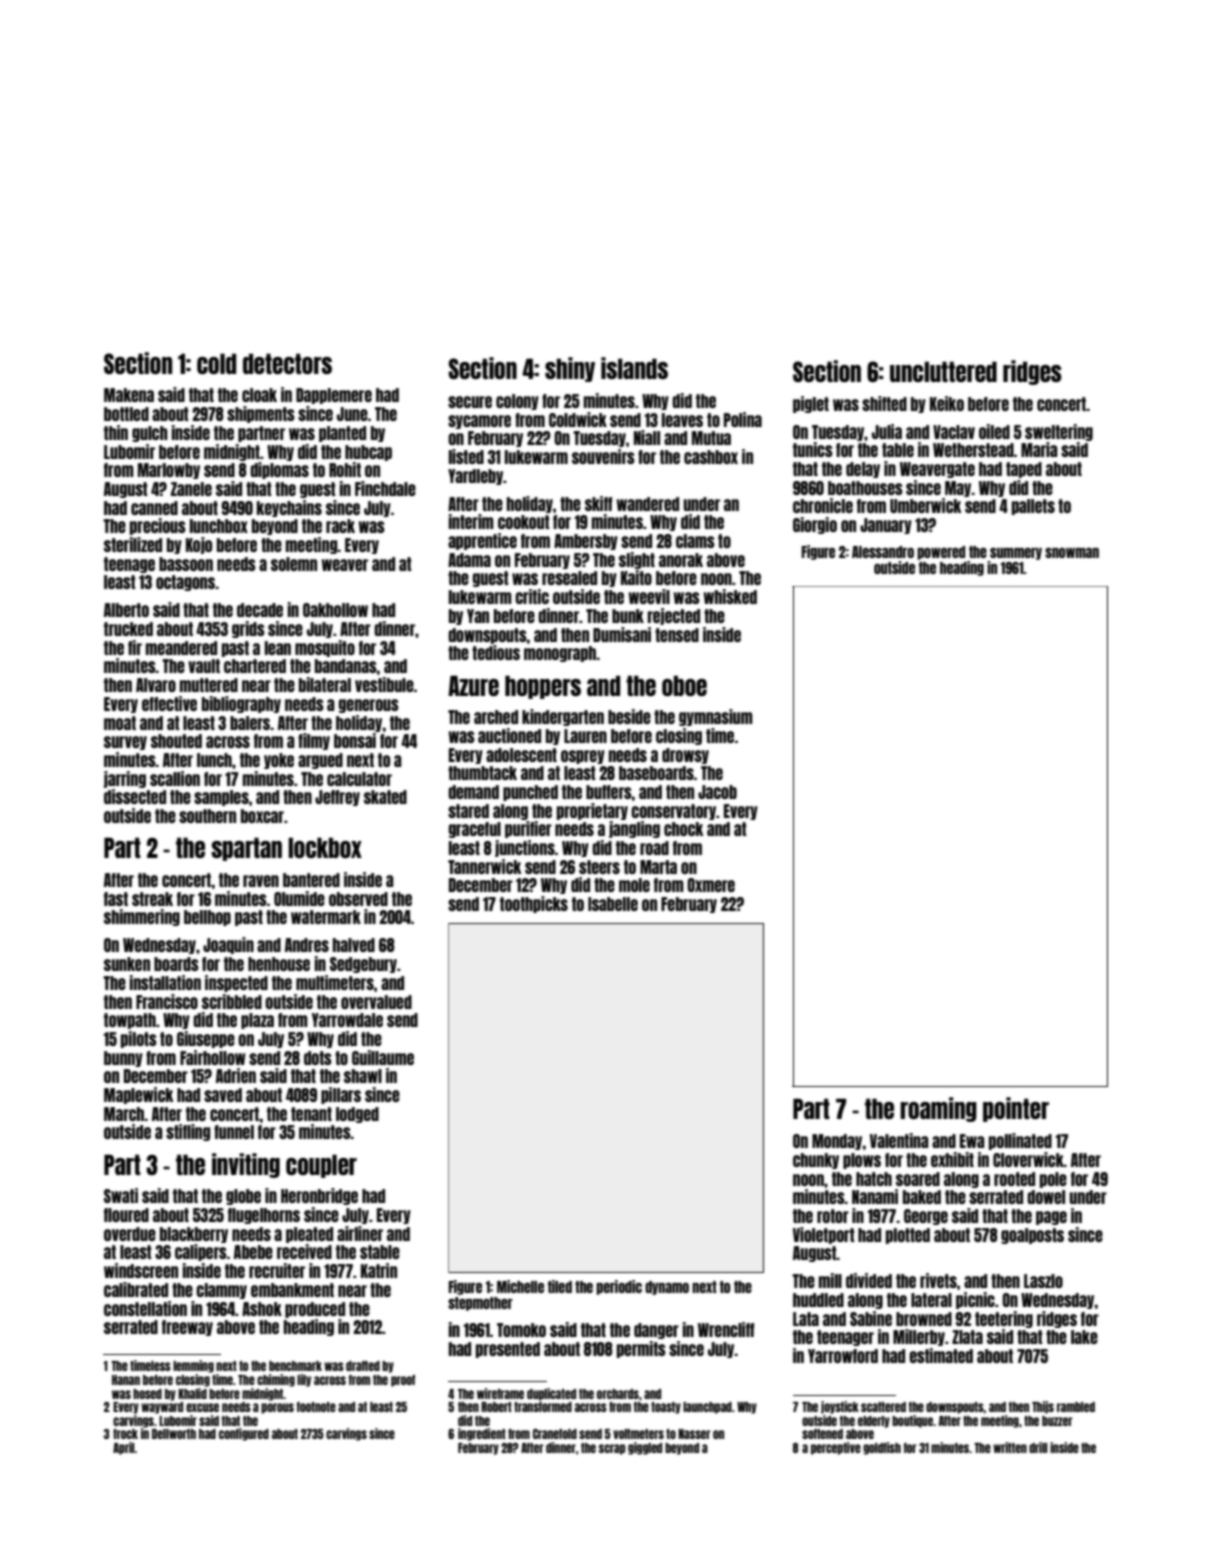 The width and height of the document is (1212, 1568). What do you see at coordinates (207, 816) in the document?
I see `southern` at bounding box center [207, 816].
